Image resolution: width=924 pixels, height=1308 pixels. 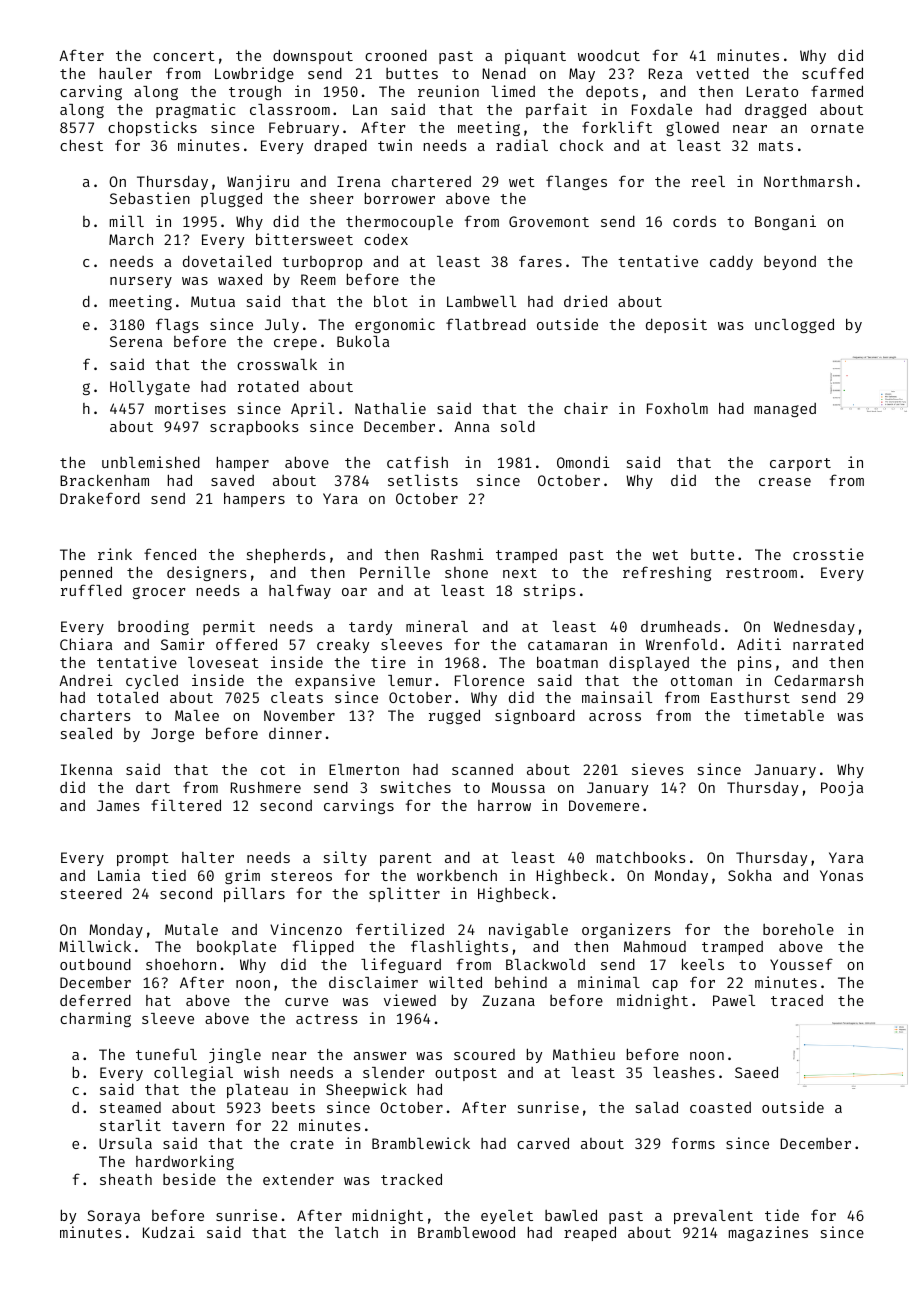 What do you see at coordinates (327, 1019) in the screenshot?
I see `actress` at bounding box center [327, 1019].
